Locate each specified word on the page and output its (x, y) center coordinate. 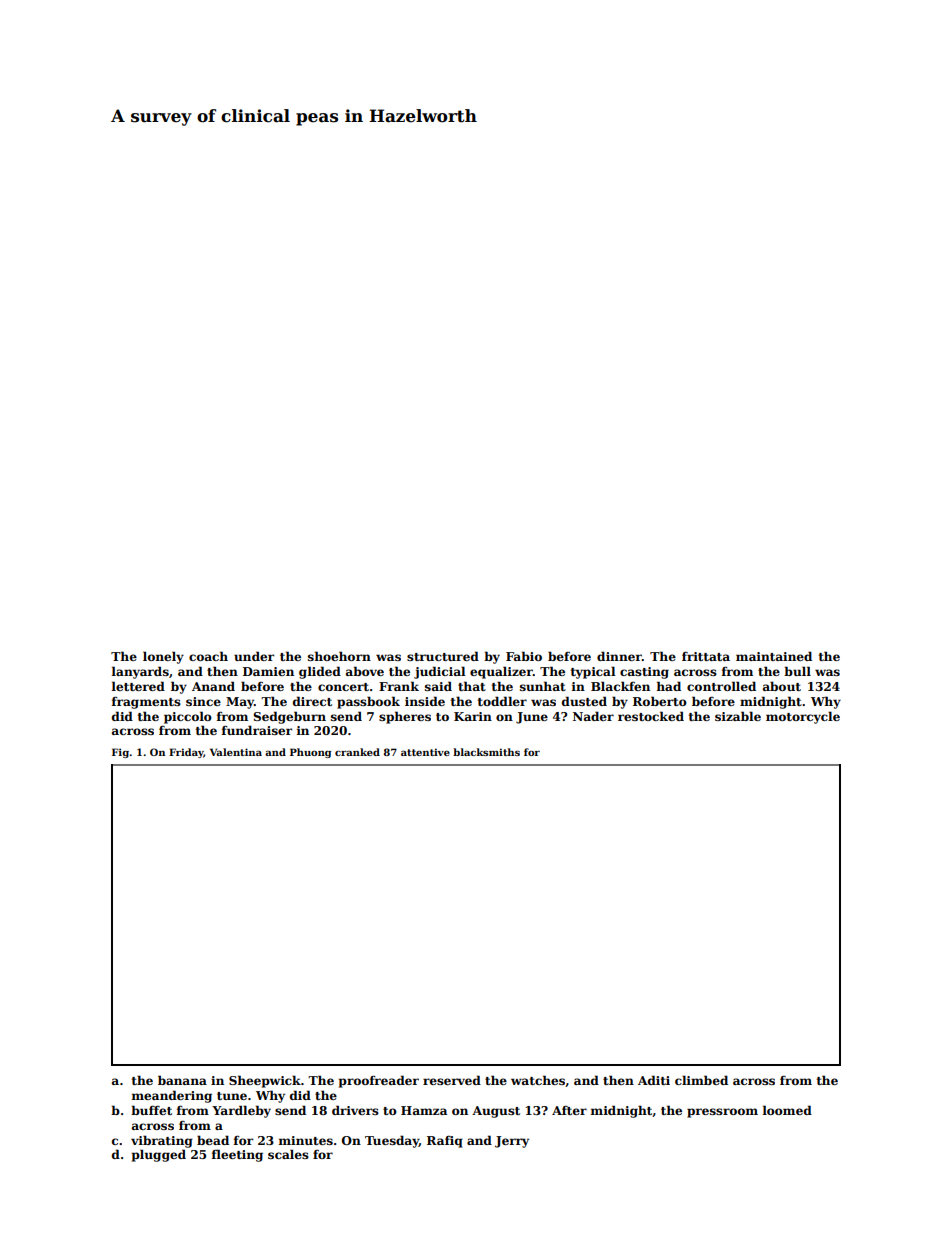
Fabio (524, 656)
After (569, 1110)
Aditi (654, 1080)
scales (288, 1154)
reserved (452, 1080)
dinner (619, 656)
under (254, 656)
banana (182, 1080)
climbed (701, 1080)
